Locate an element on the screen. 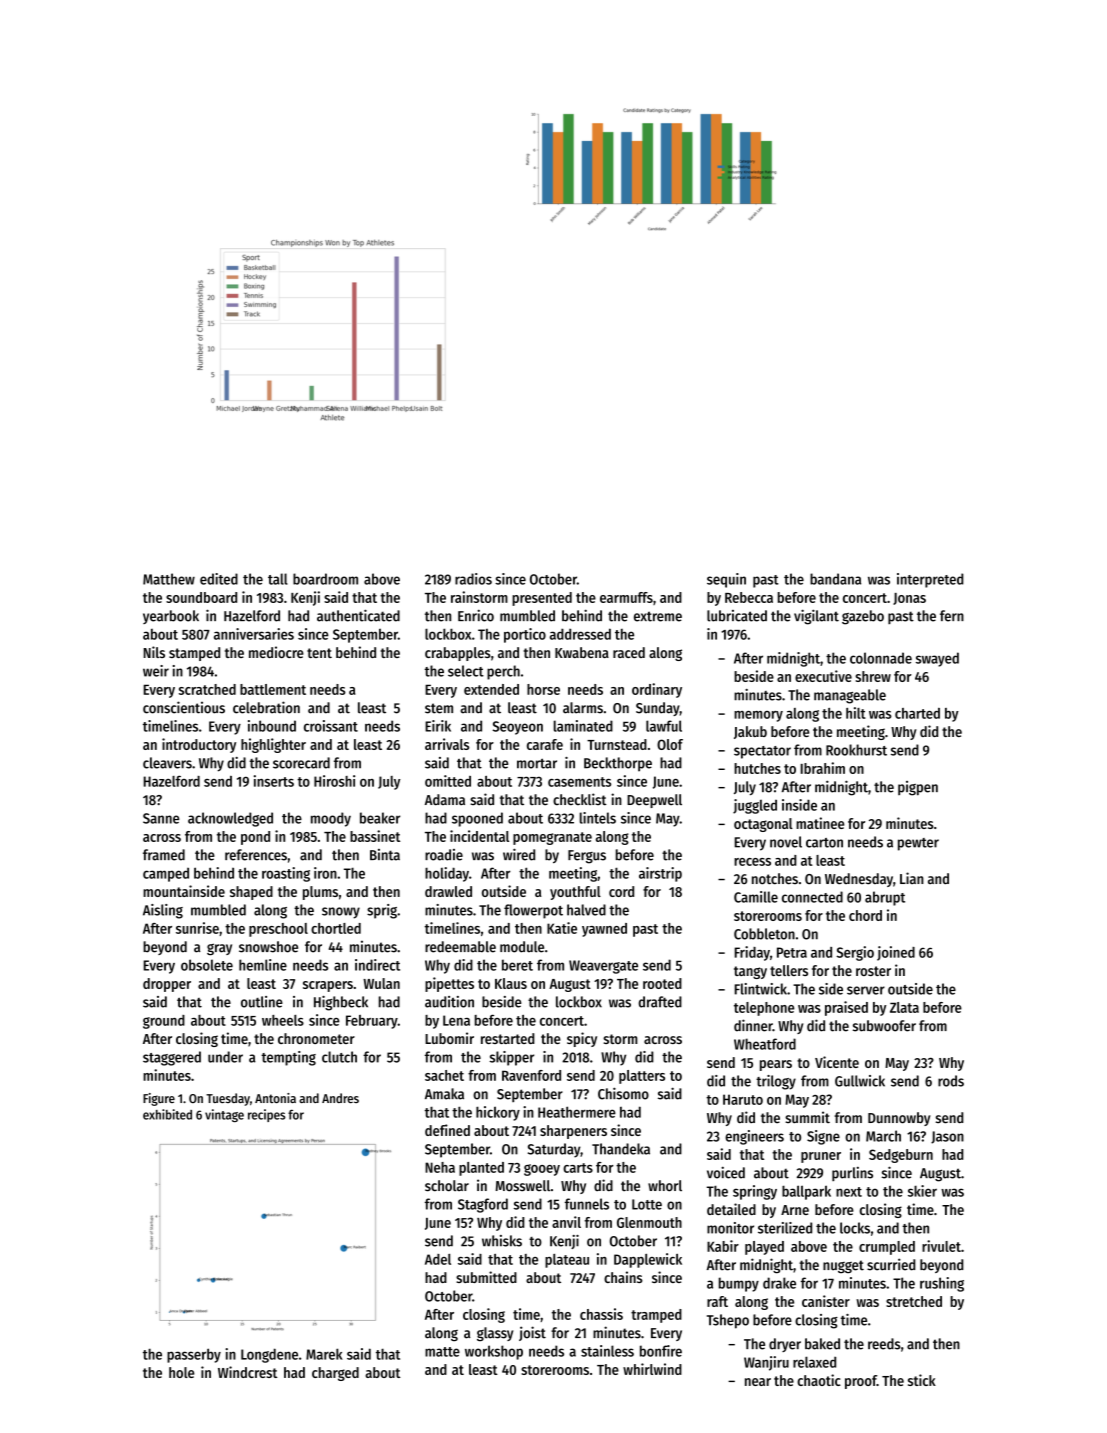 The height and width of the screenshot is (1433, 1107). Zlata is located at coordinates (904, 1007).
